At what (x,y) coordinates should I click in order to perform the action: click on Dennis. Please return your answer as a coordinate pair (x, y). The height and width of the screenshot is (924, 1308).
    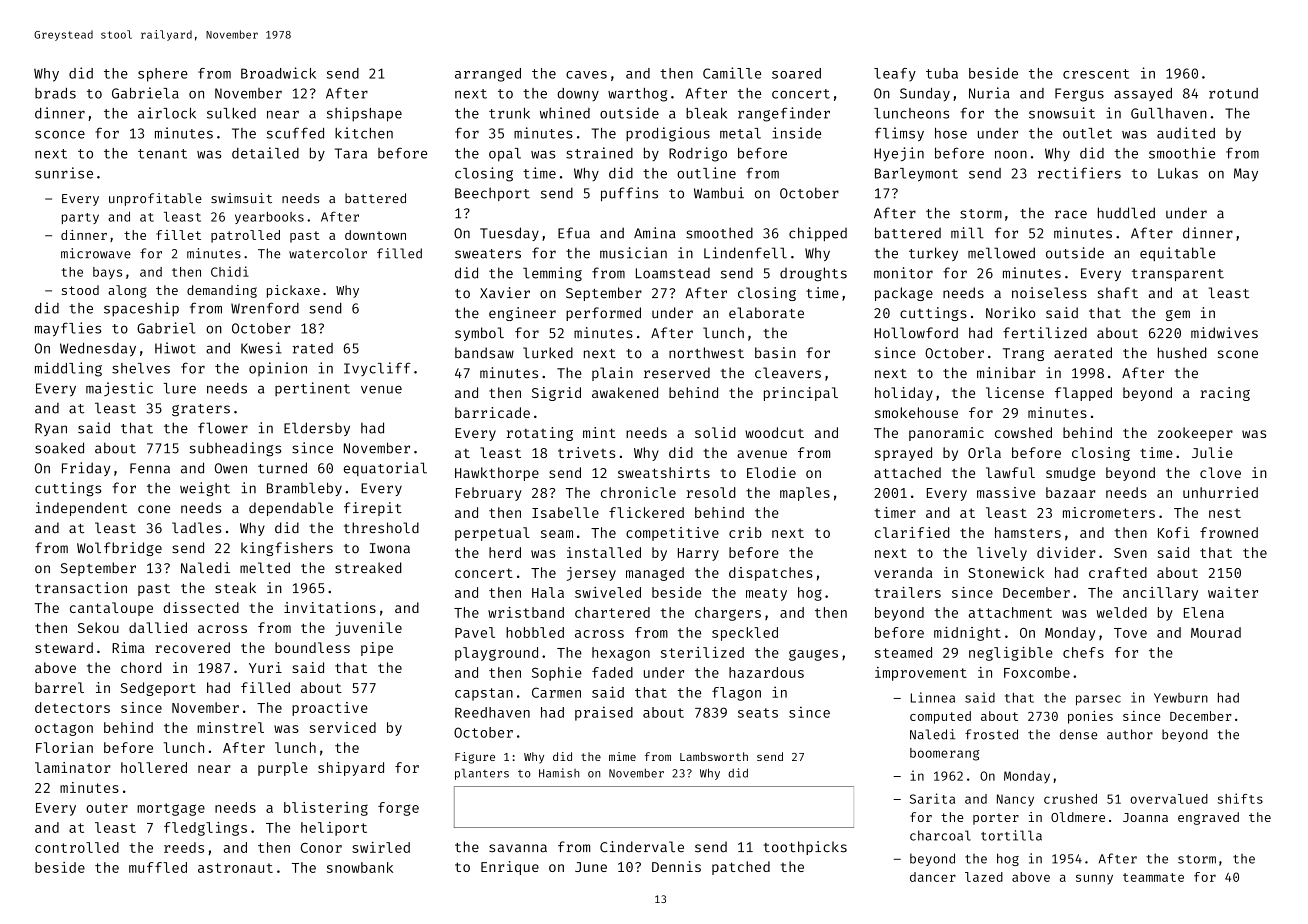
    Looking at the image, I should click on (676, 866).
